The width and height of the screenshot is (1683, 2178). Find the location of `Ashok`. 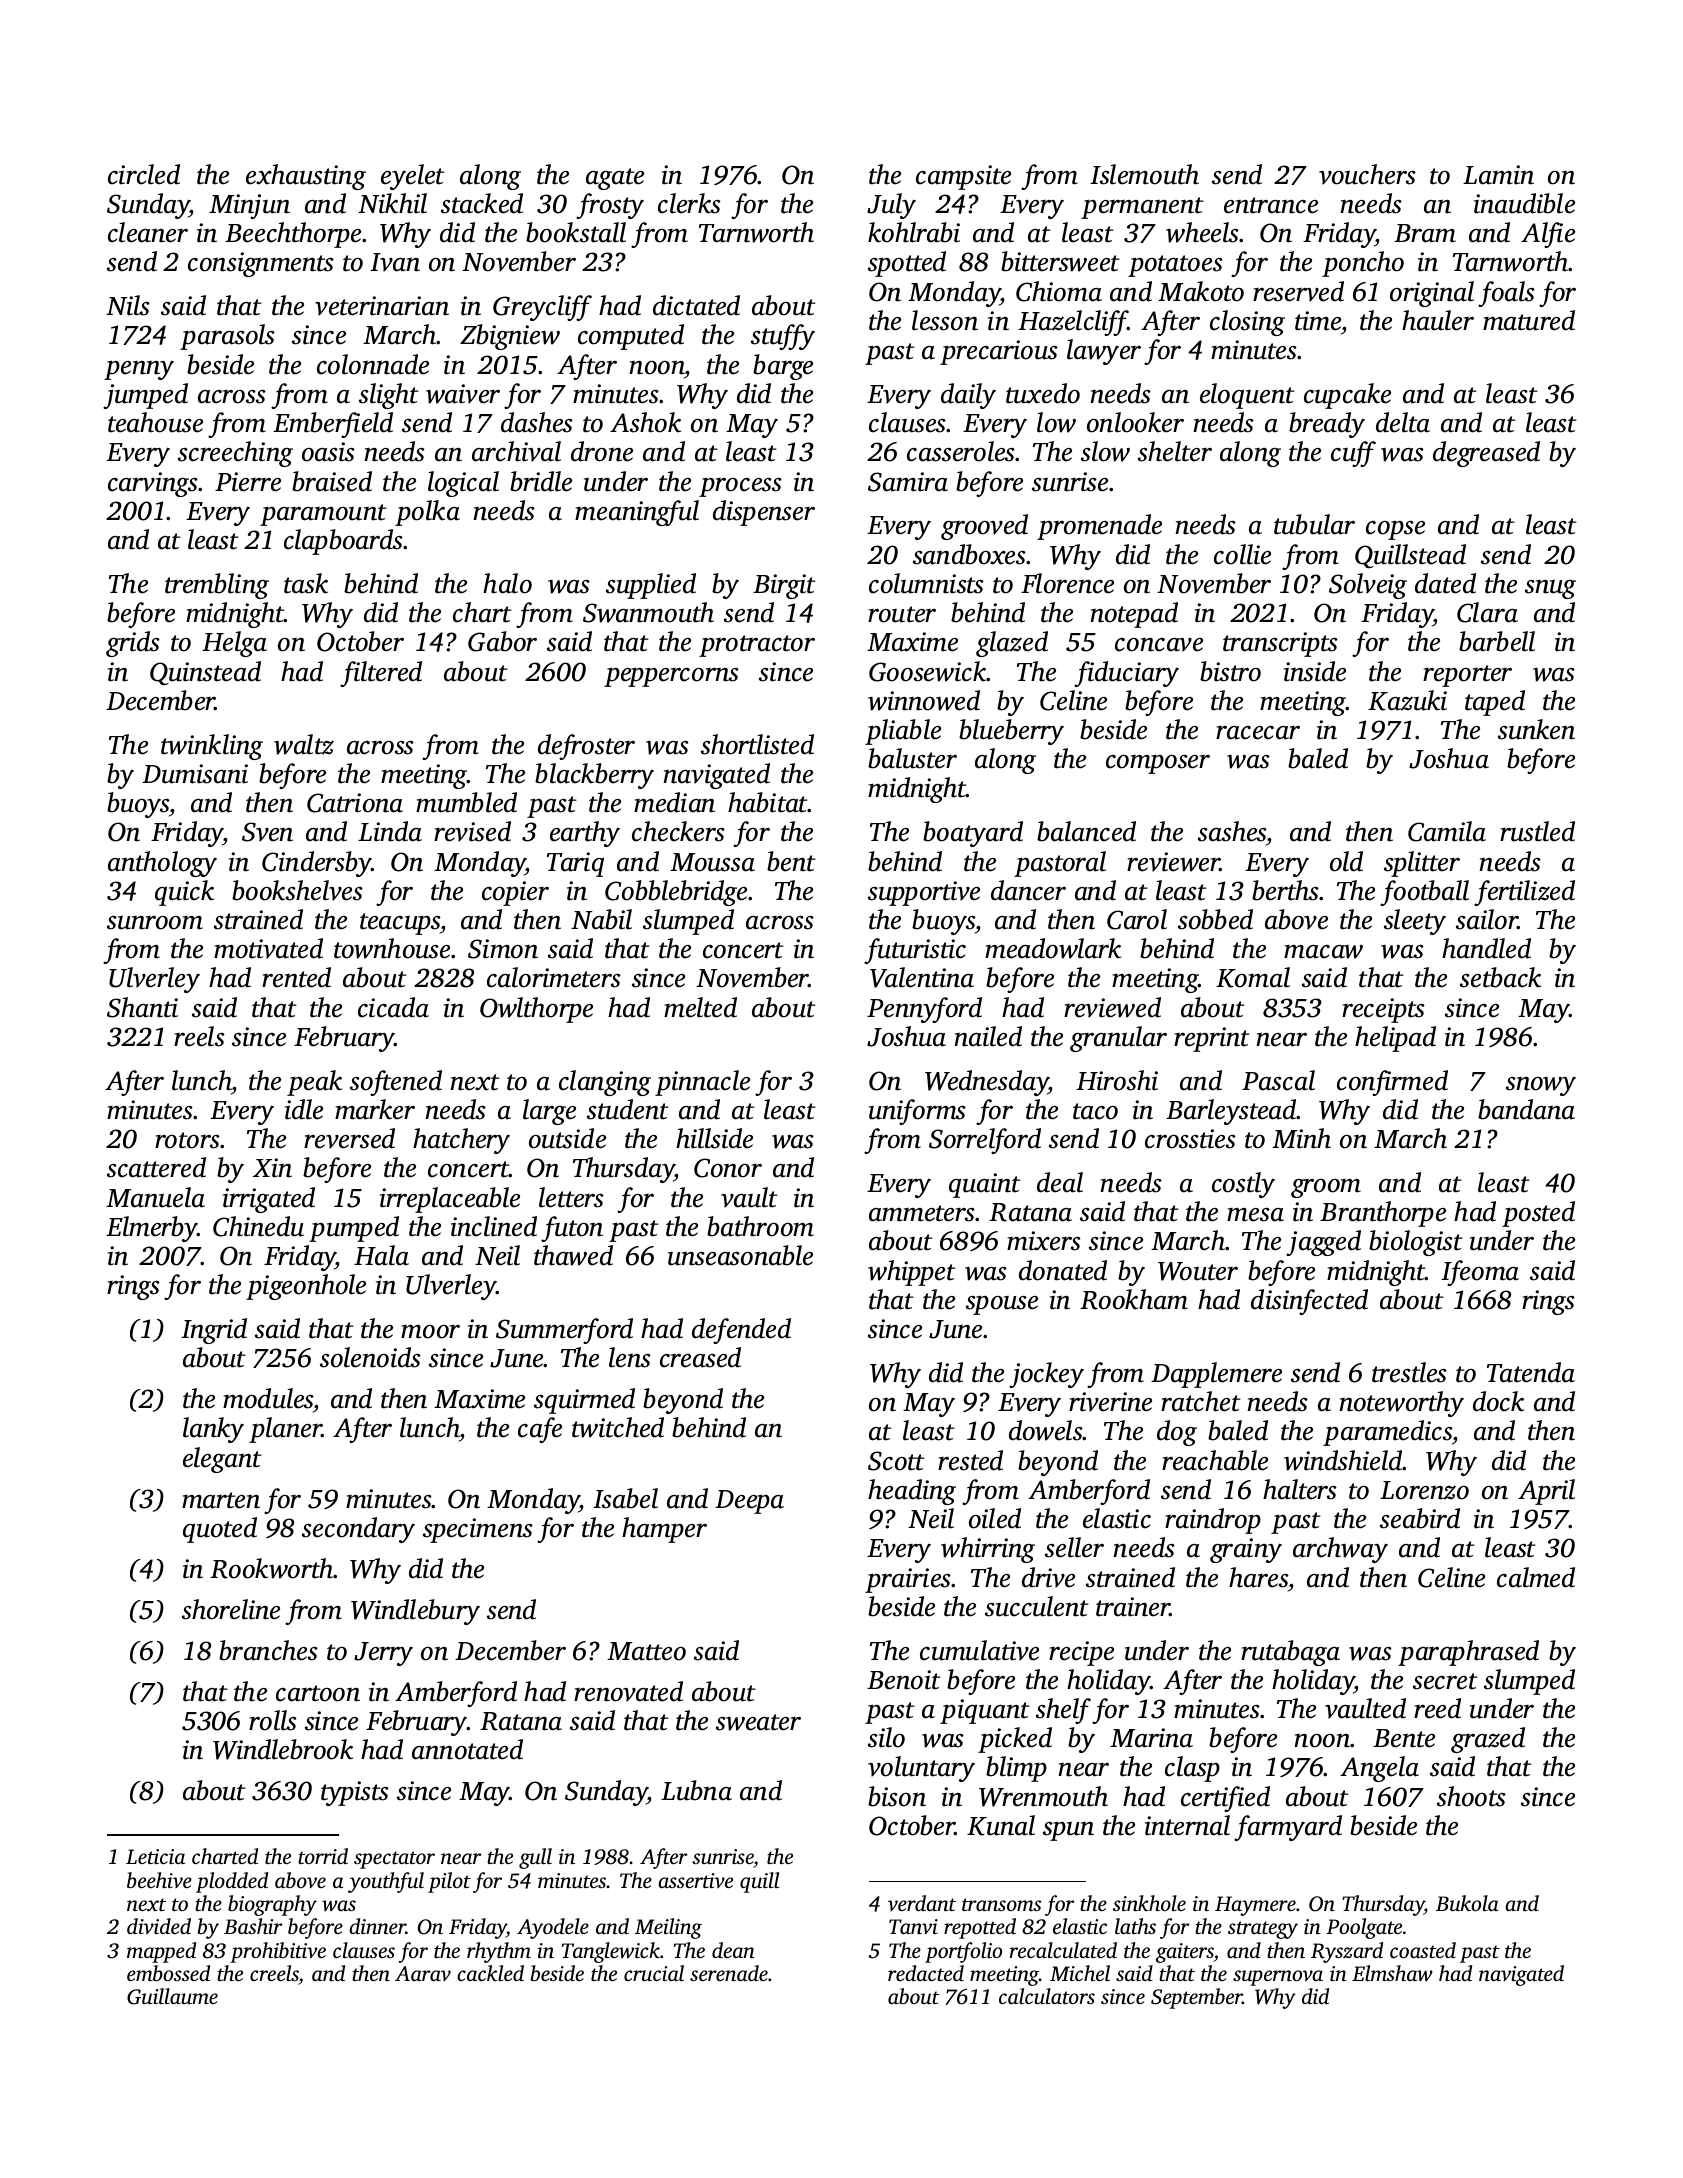

Ashok is located at coordinates (645, 422).
